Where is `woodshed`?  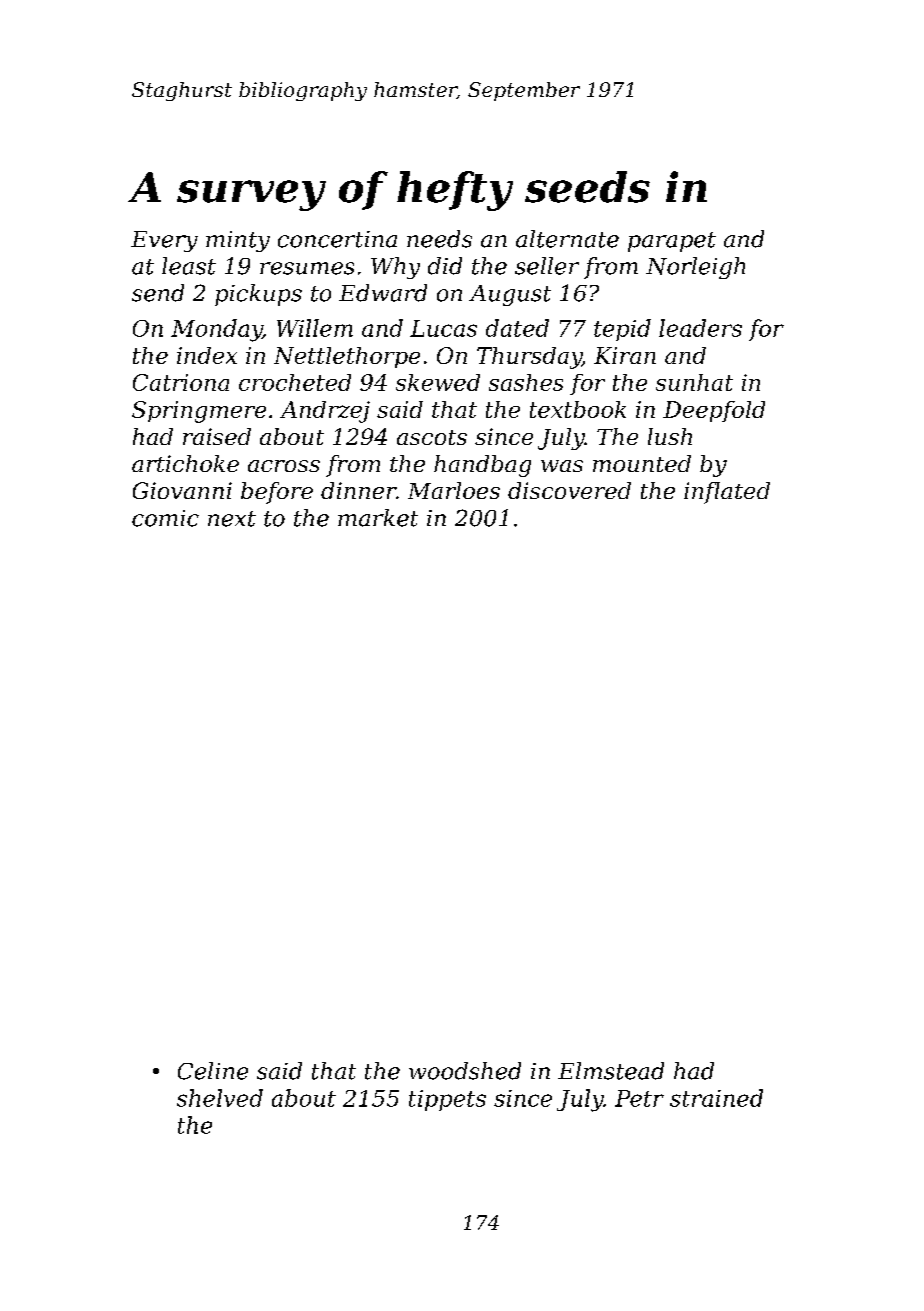
woodshed is located at coordinates (465, 1071).
